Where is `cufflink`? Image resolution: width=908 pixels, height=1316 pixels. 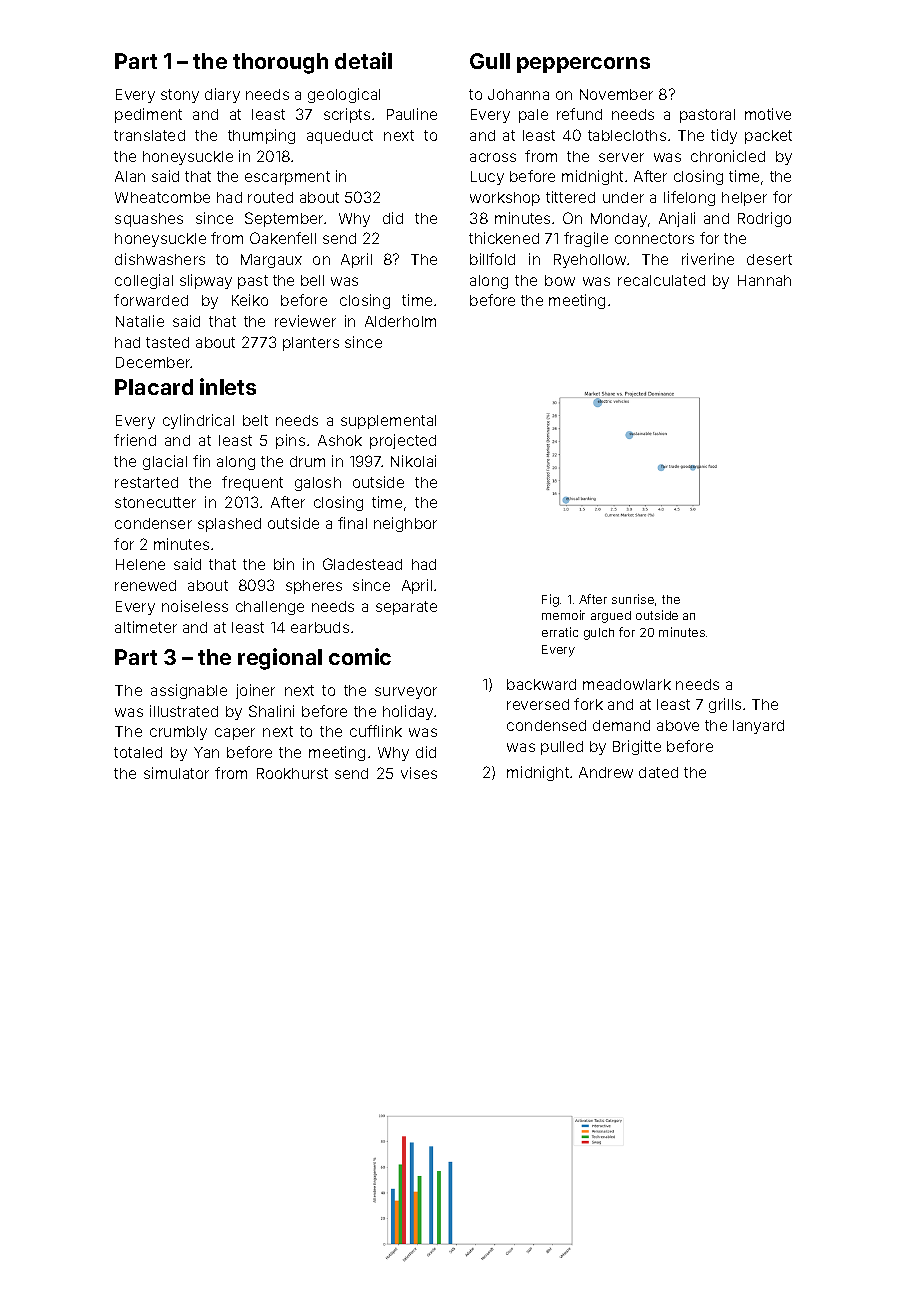 cufflink is located at coordinates (376, 731).
